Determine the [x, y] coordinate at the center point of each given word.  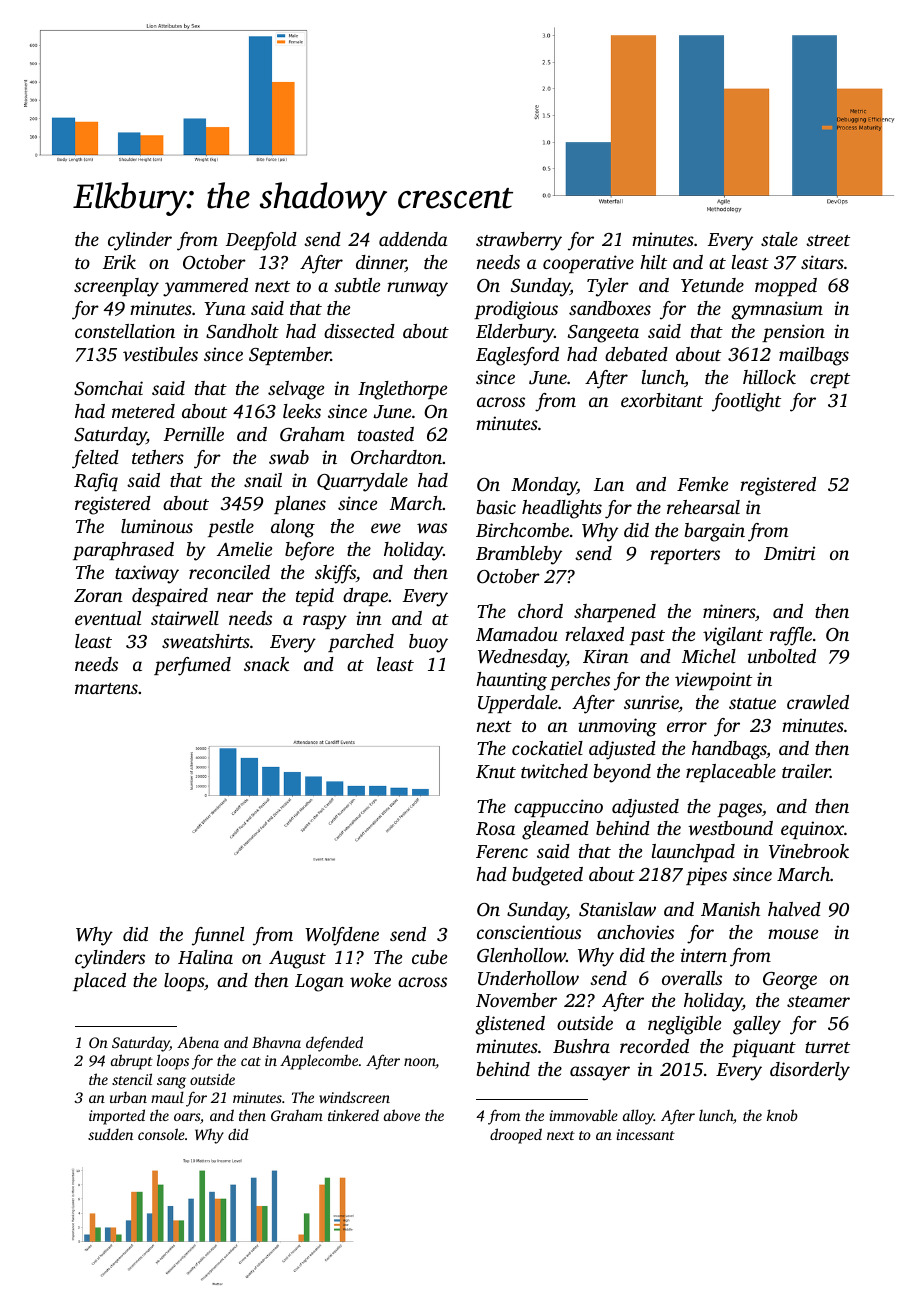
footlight [746, 402]
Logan [319, 983]
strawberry [519, 241]
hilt [653, 262]
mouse [793, 934]
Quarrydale [362, 482]
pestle [231, 528]
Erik [119, 262]
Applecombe [319, 1062]
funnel [218, 936]
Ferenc [502, 851]
